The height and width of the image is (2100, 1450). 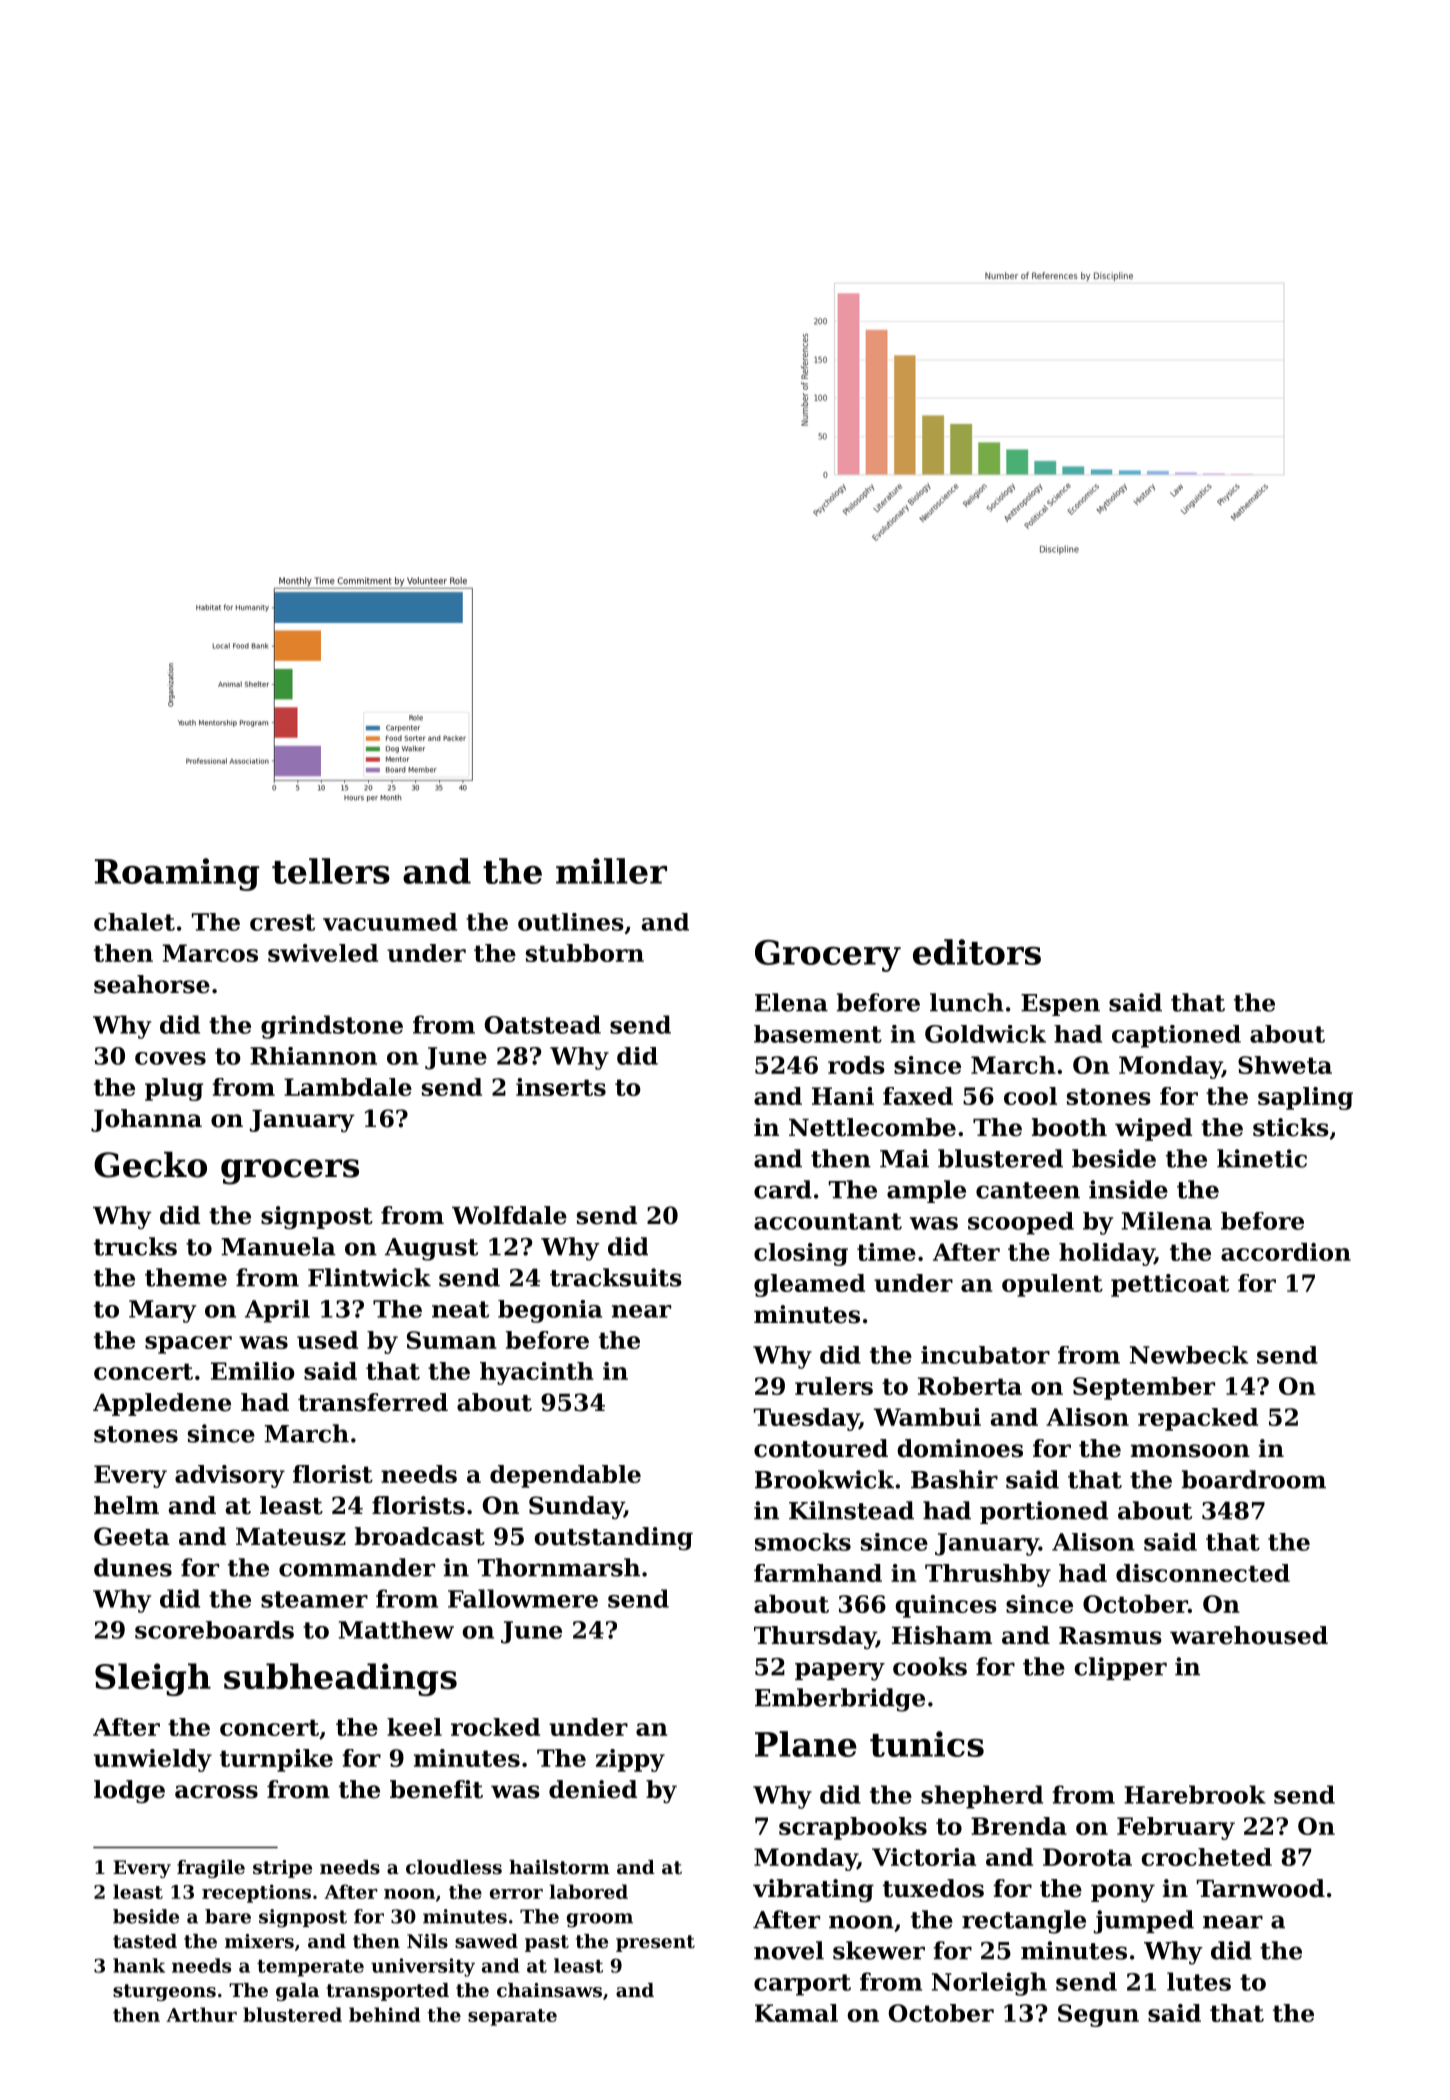 What do you see at coordinates (1195, 1794) in the image?
I see `Harebrook` at bounding box center [1195, 1794].
